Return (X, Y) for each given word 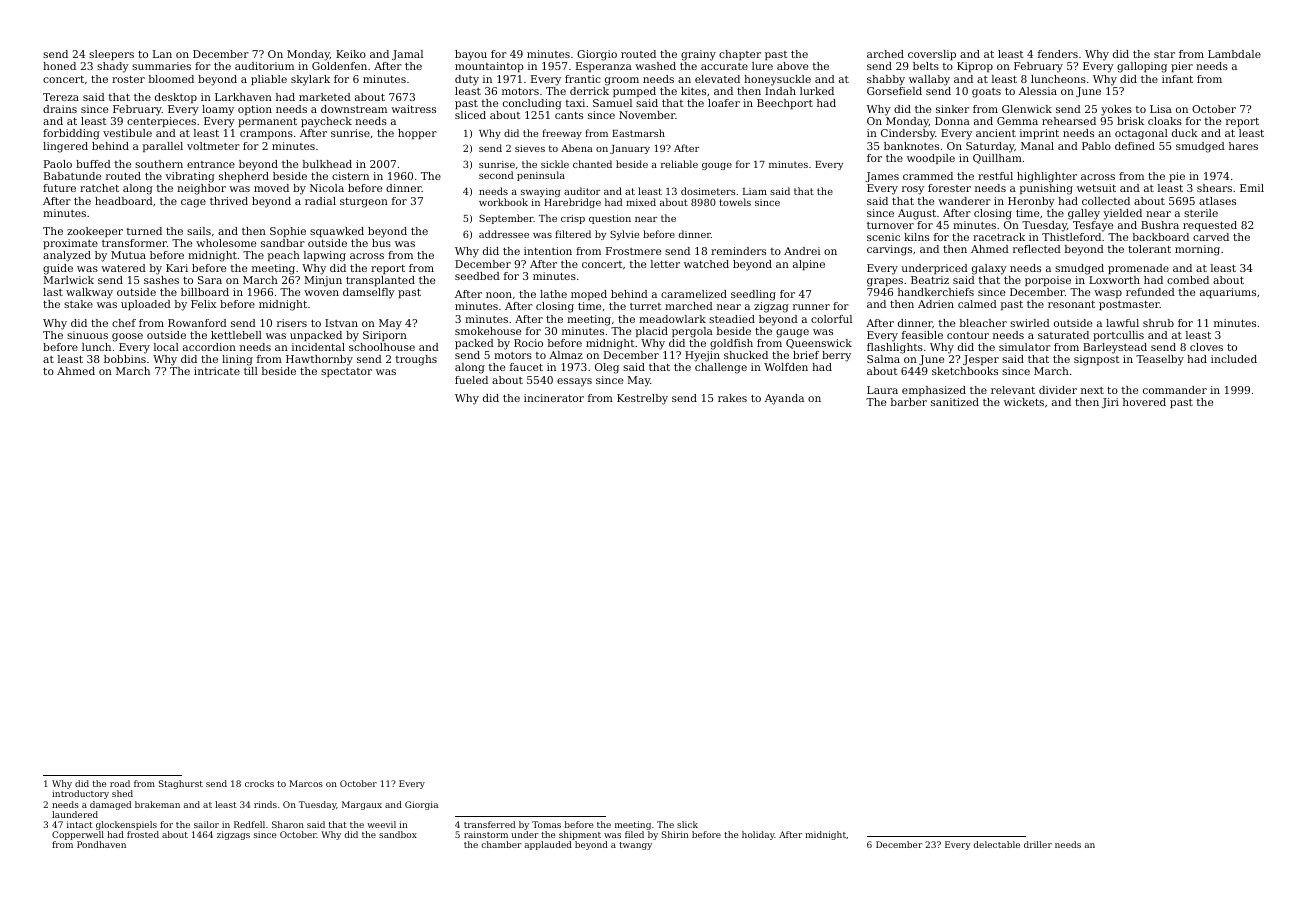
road (120, 783)
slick (687, 824)
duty (467, 80)
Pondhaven (101, 844)
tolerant (1149, 249)
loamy (218, 110)
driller (1038, 844)
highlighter (1047, 177)
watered (123, 268)
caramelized (694, 294)
